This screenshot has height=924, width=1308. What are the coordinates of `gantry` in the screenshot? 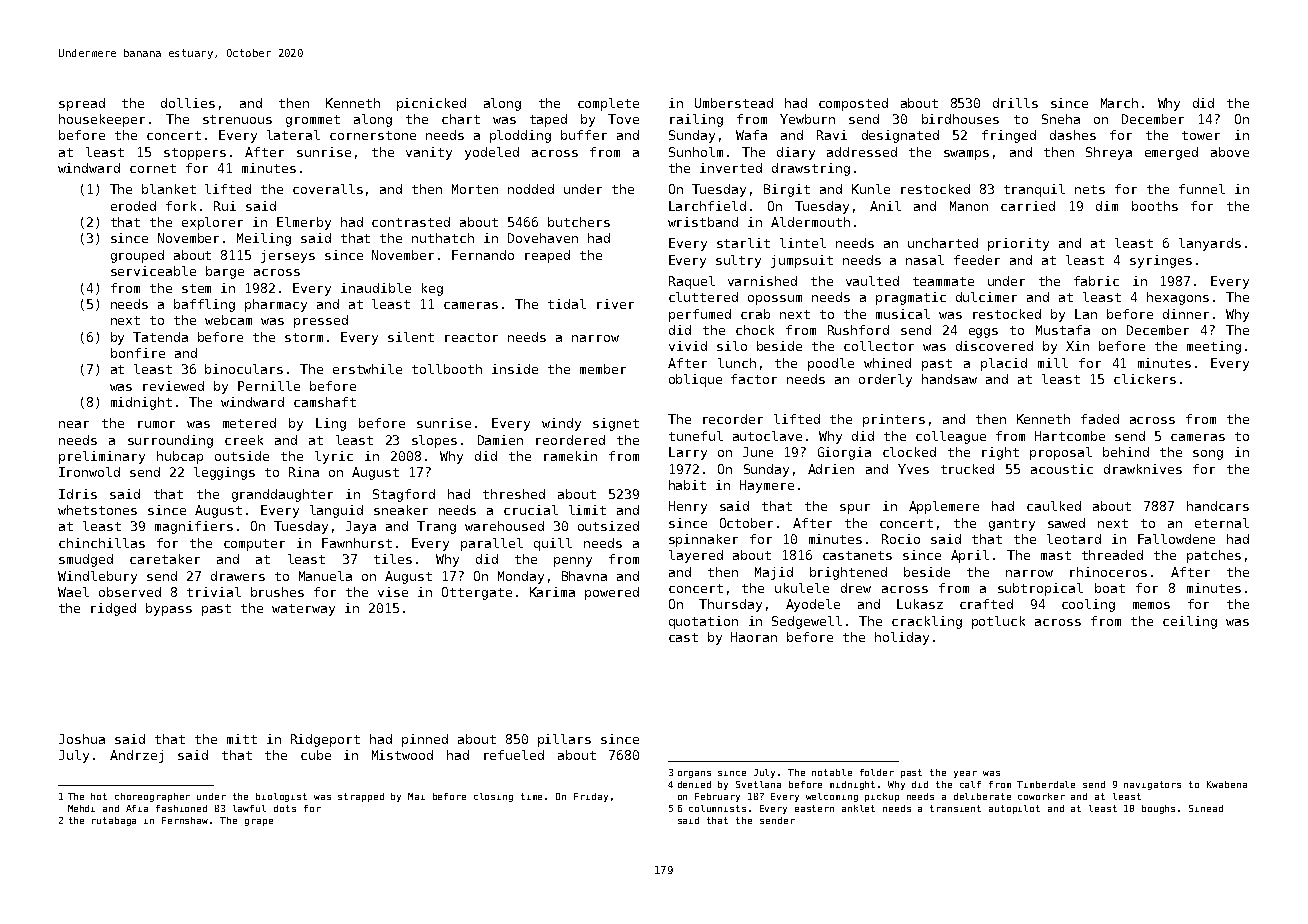 It's located at (1012, 525).
